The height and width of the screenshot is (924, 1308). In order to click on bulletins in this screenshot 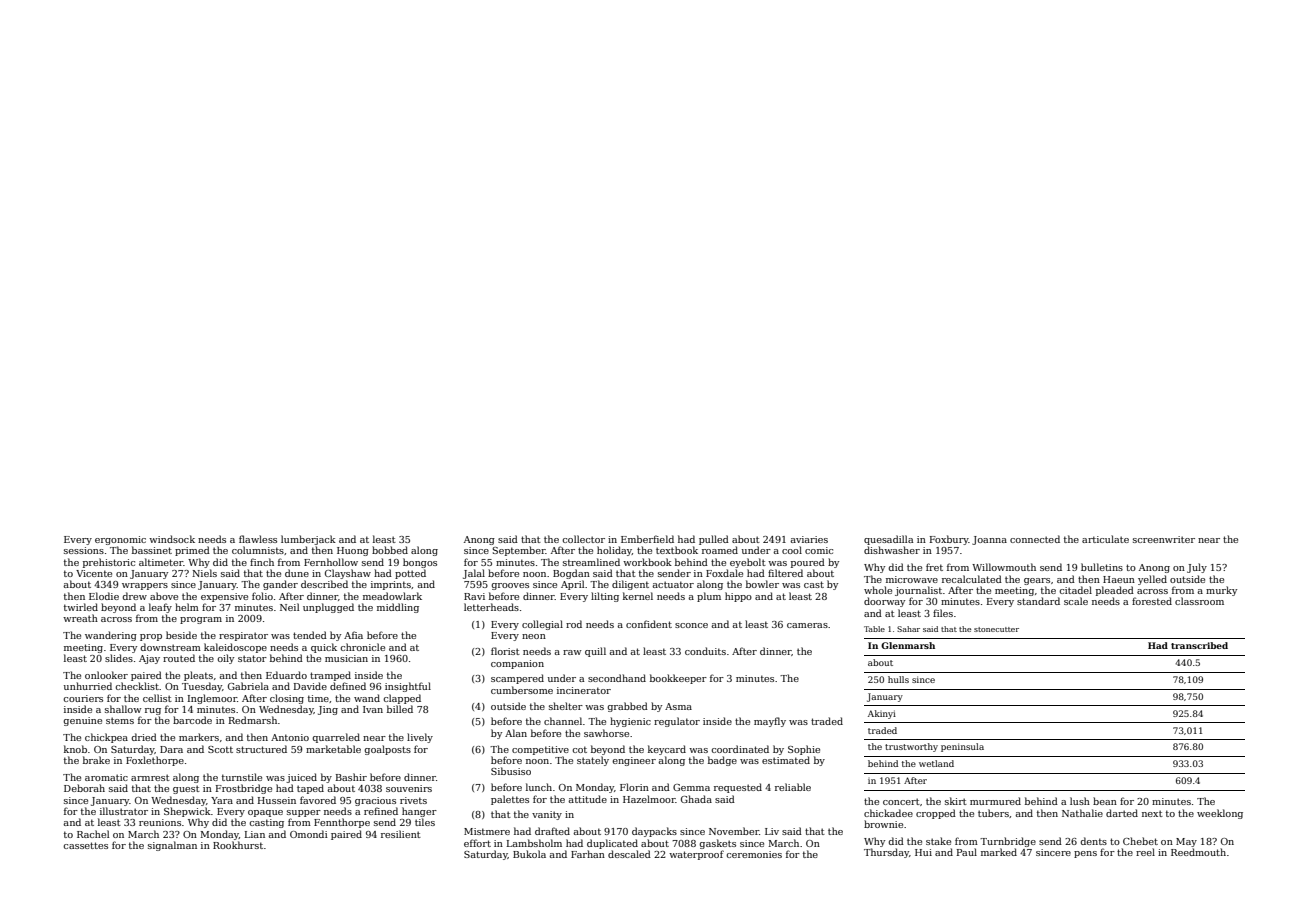, I will do `click(1102, 567)`.
